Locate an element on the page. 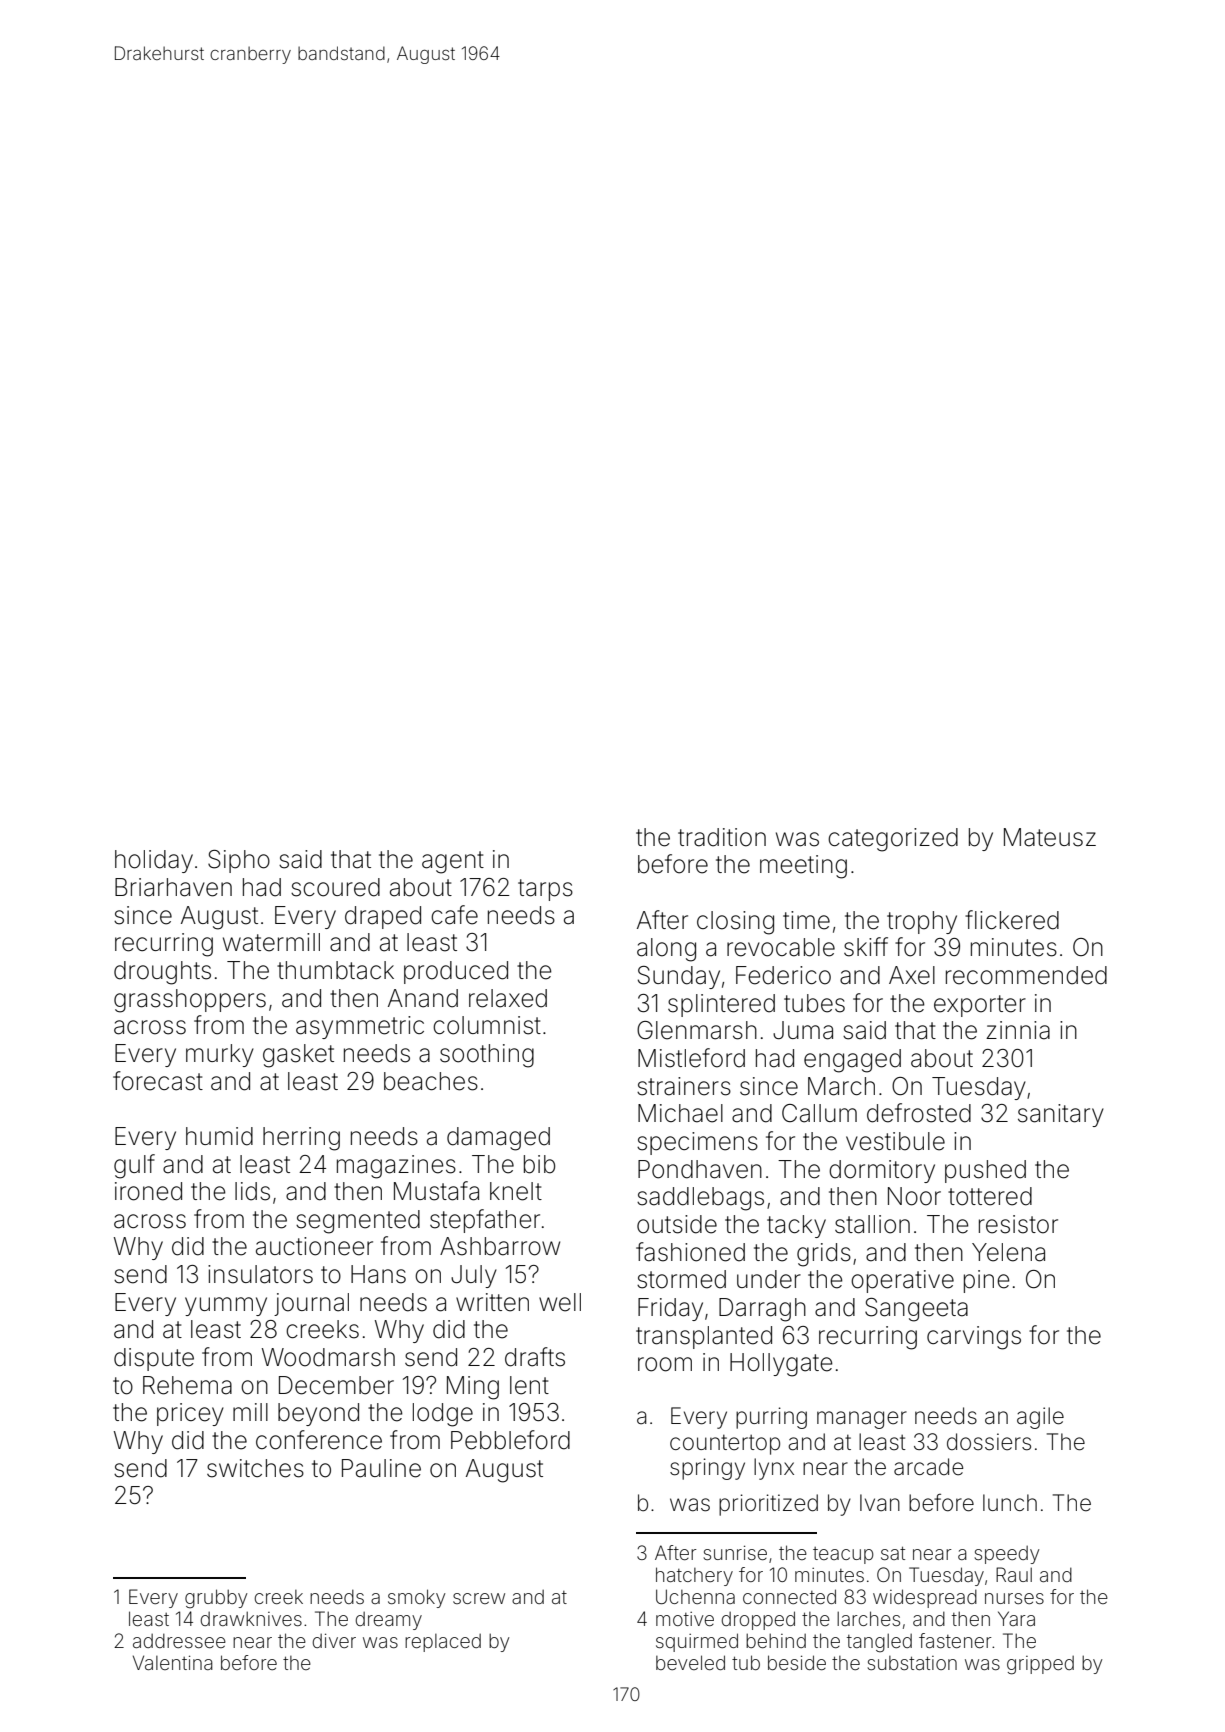 The width and height of the page is (1225, 1732). tradition is located at coordinates (722, 837).
